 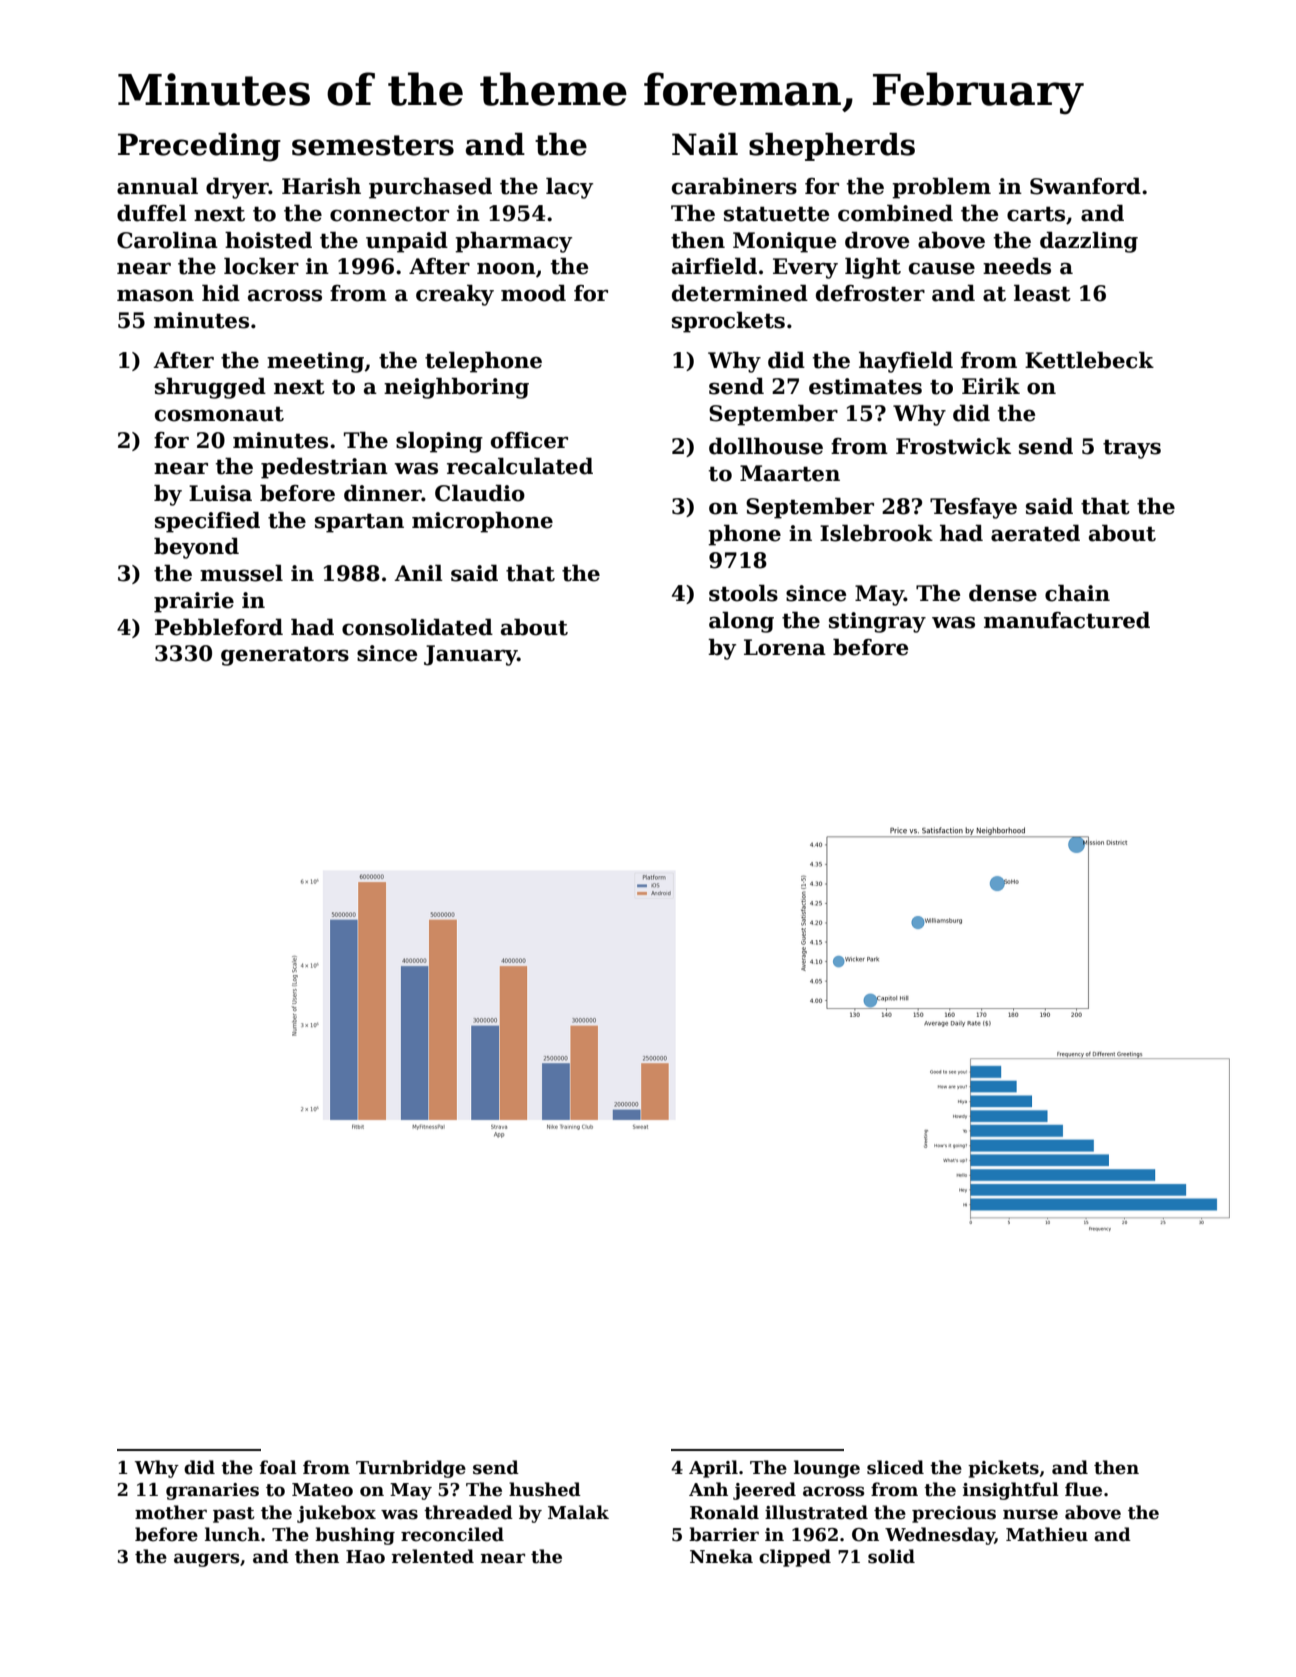 What do you see at coordinates (708, 1489) in the page?
I see `Anh` at bounding box center [708, 1489].
